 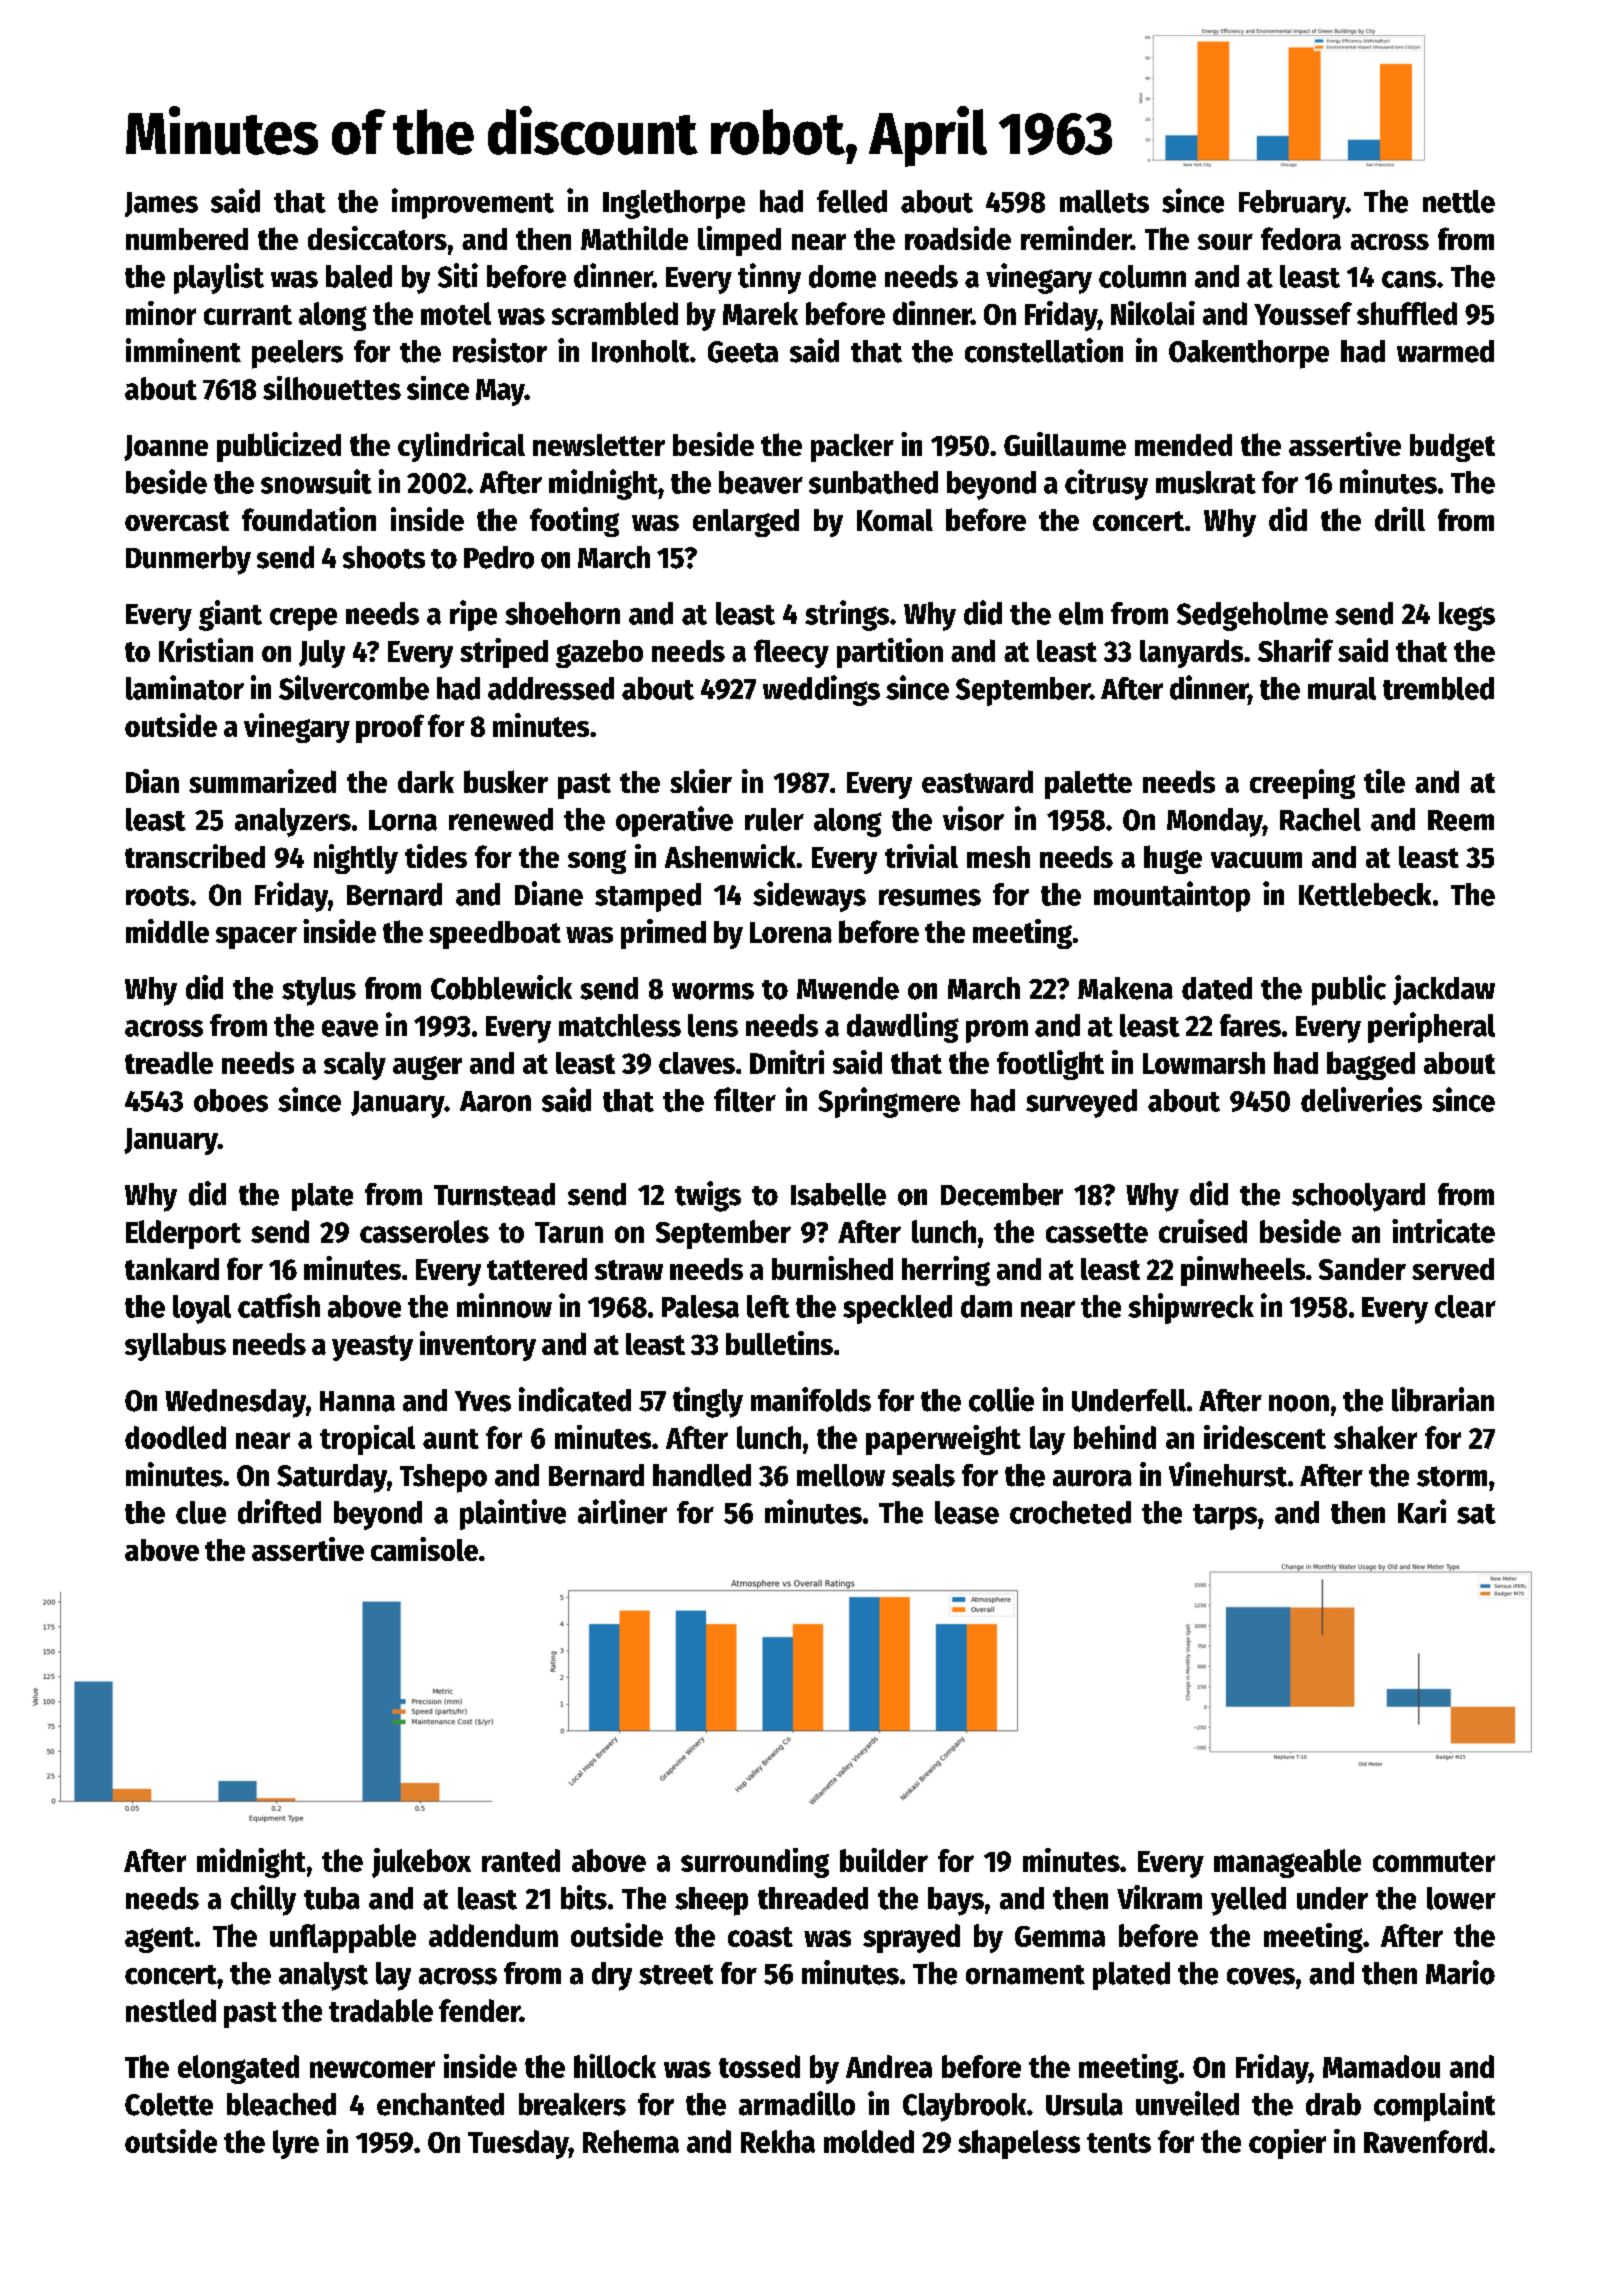 What do you see at coordinates (296, 2144) in the document?
I see `lyre` at bounding box center [296, 2144].
